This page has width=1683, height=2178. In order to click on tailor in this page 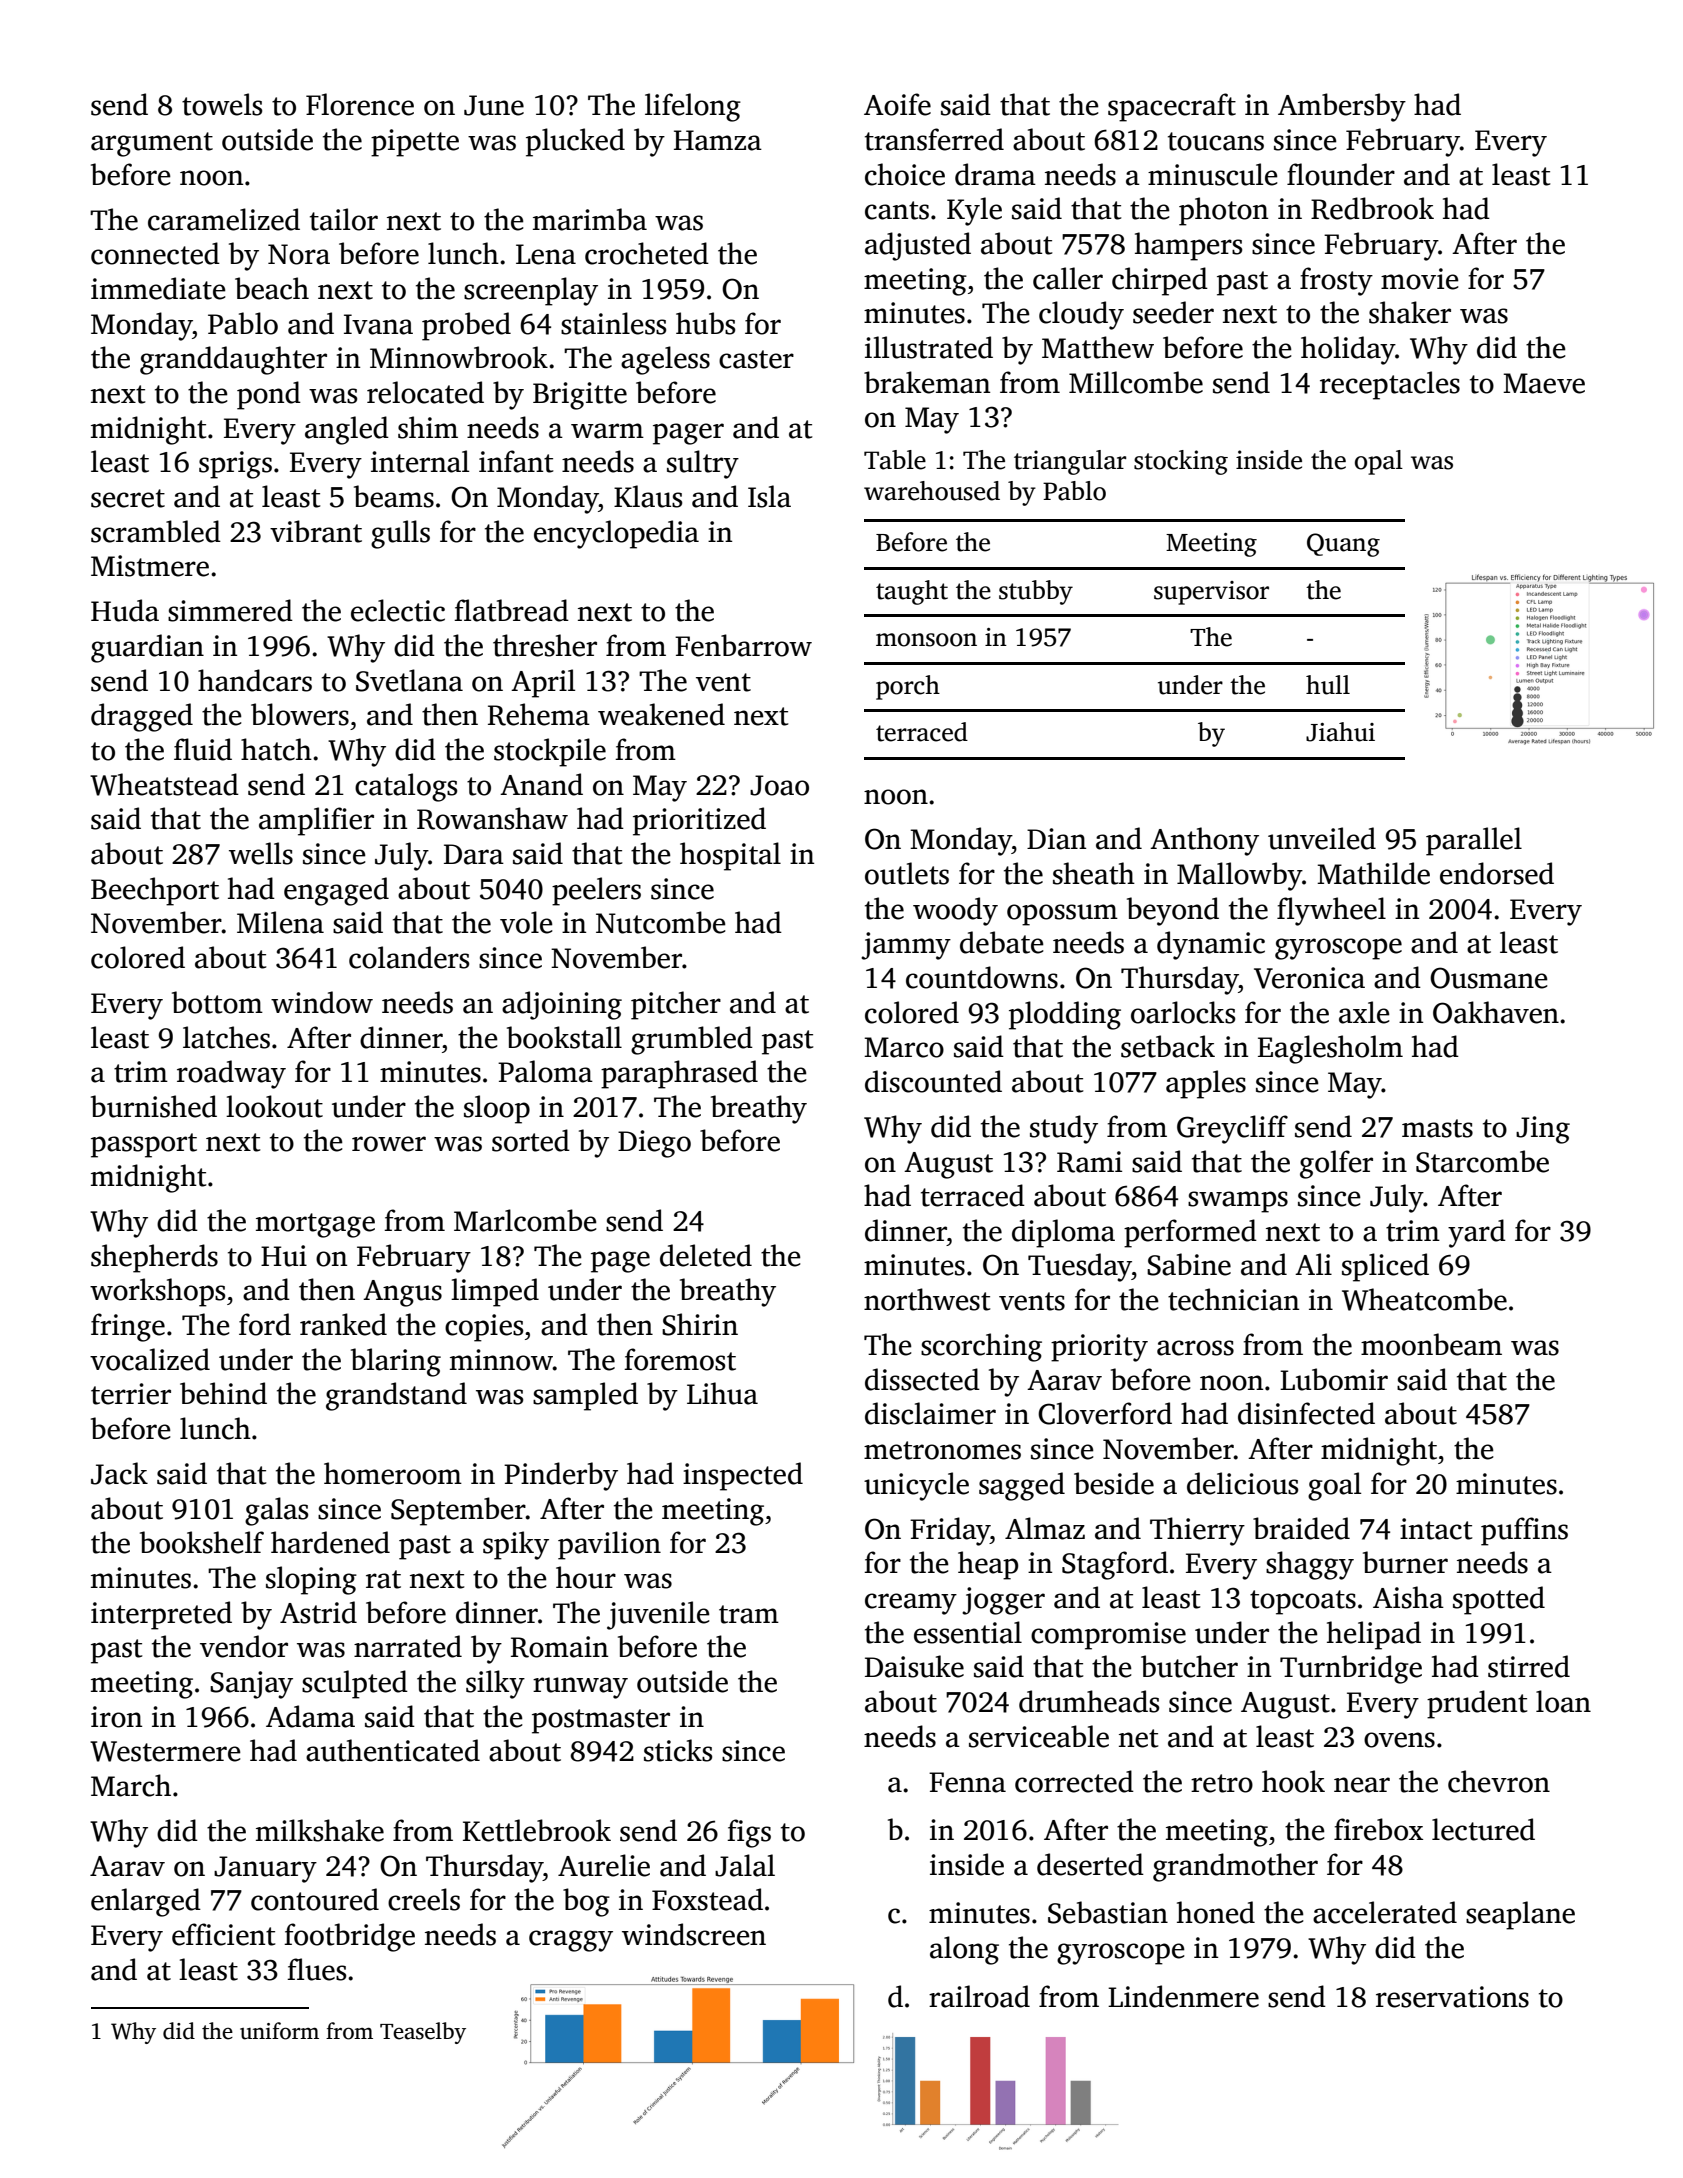, I will do `click(344, 219)`.
